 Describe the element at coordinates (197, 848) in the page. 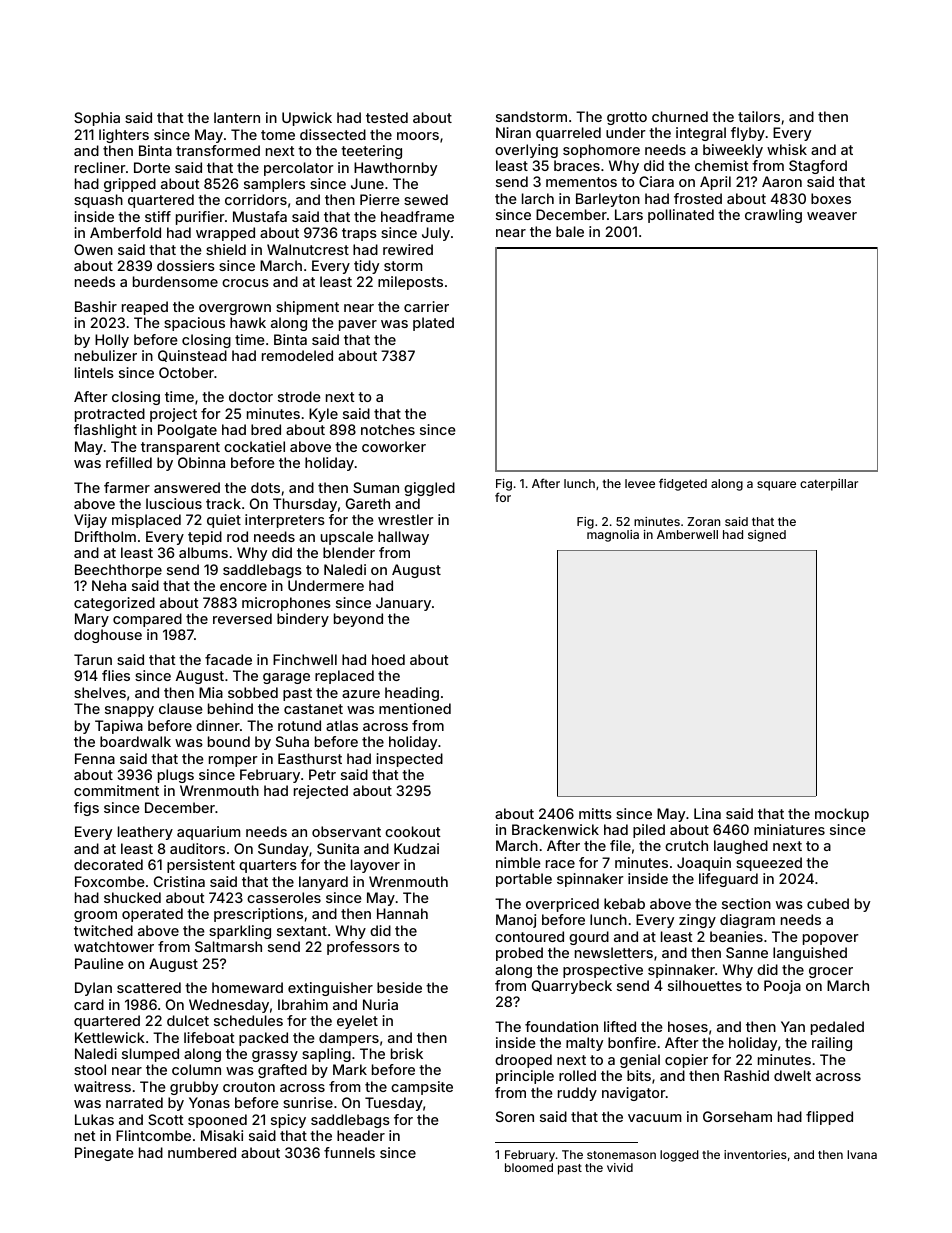

I see `auditors` at that location.
